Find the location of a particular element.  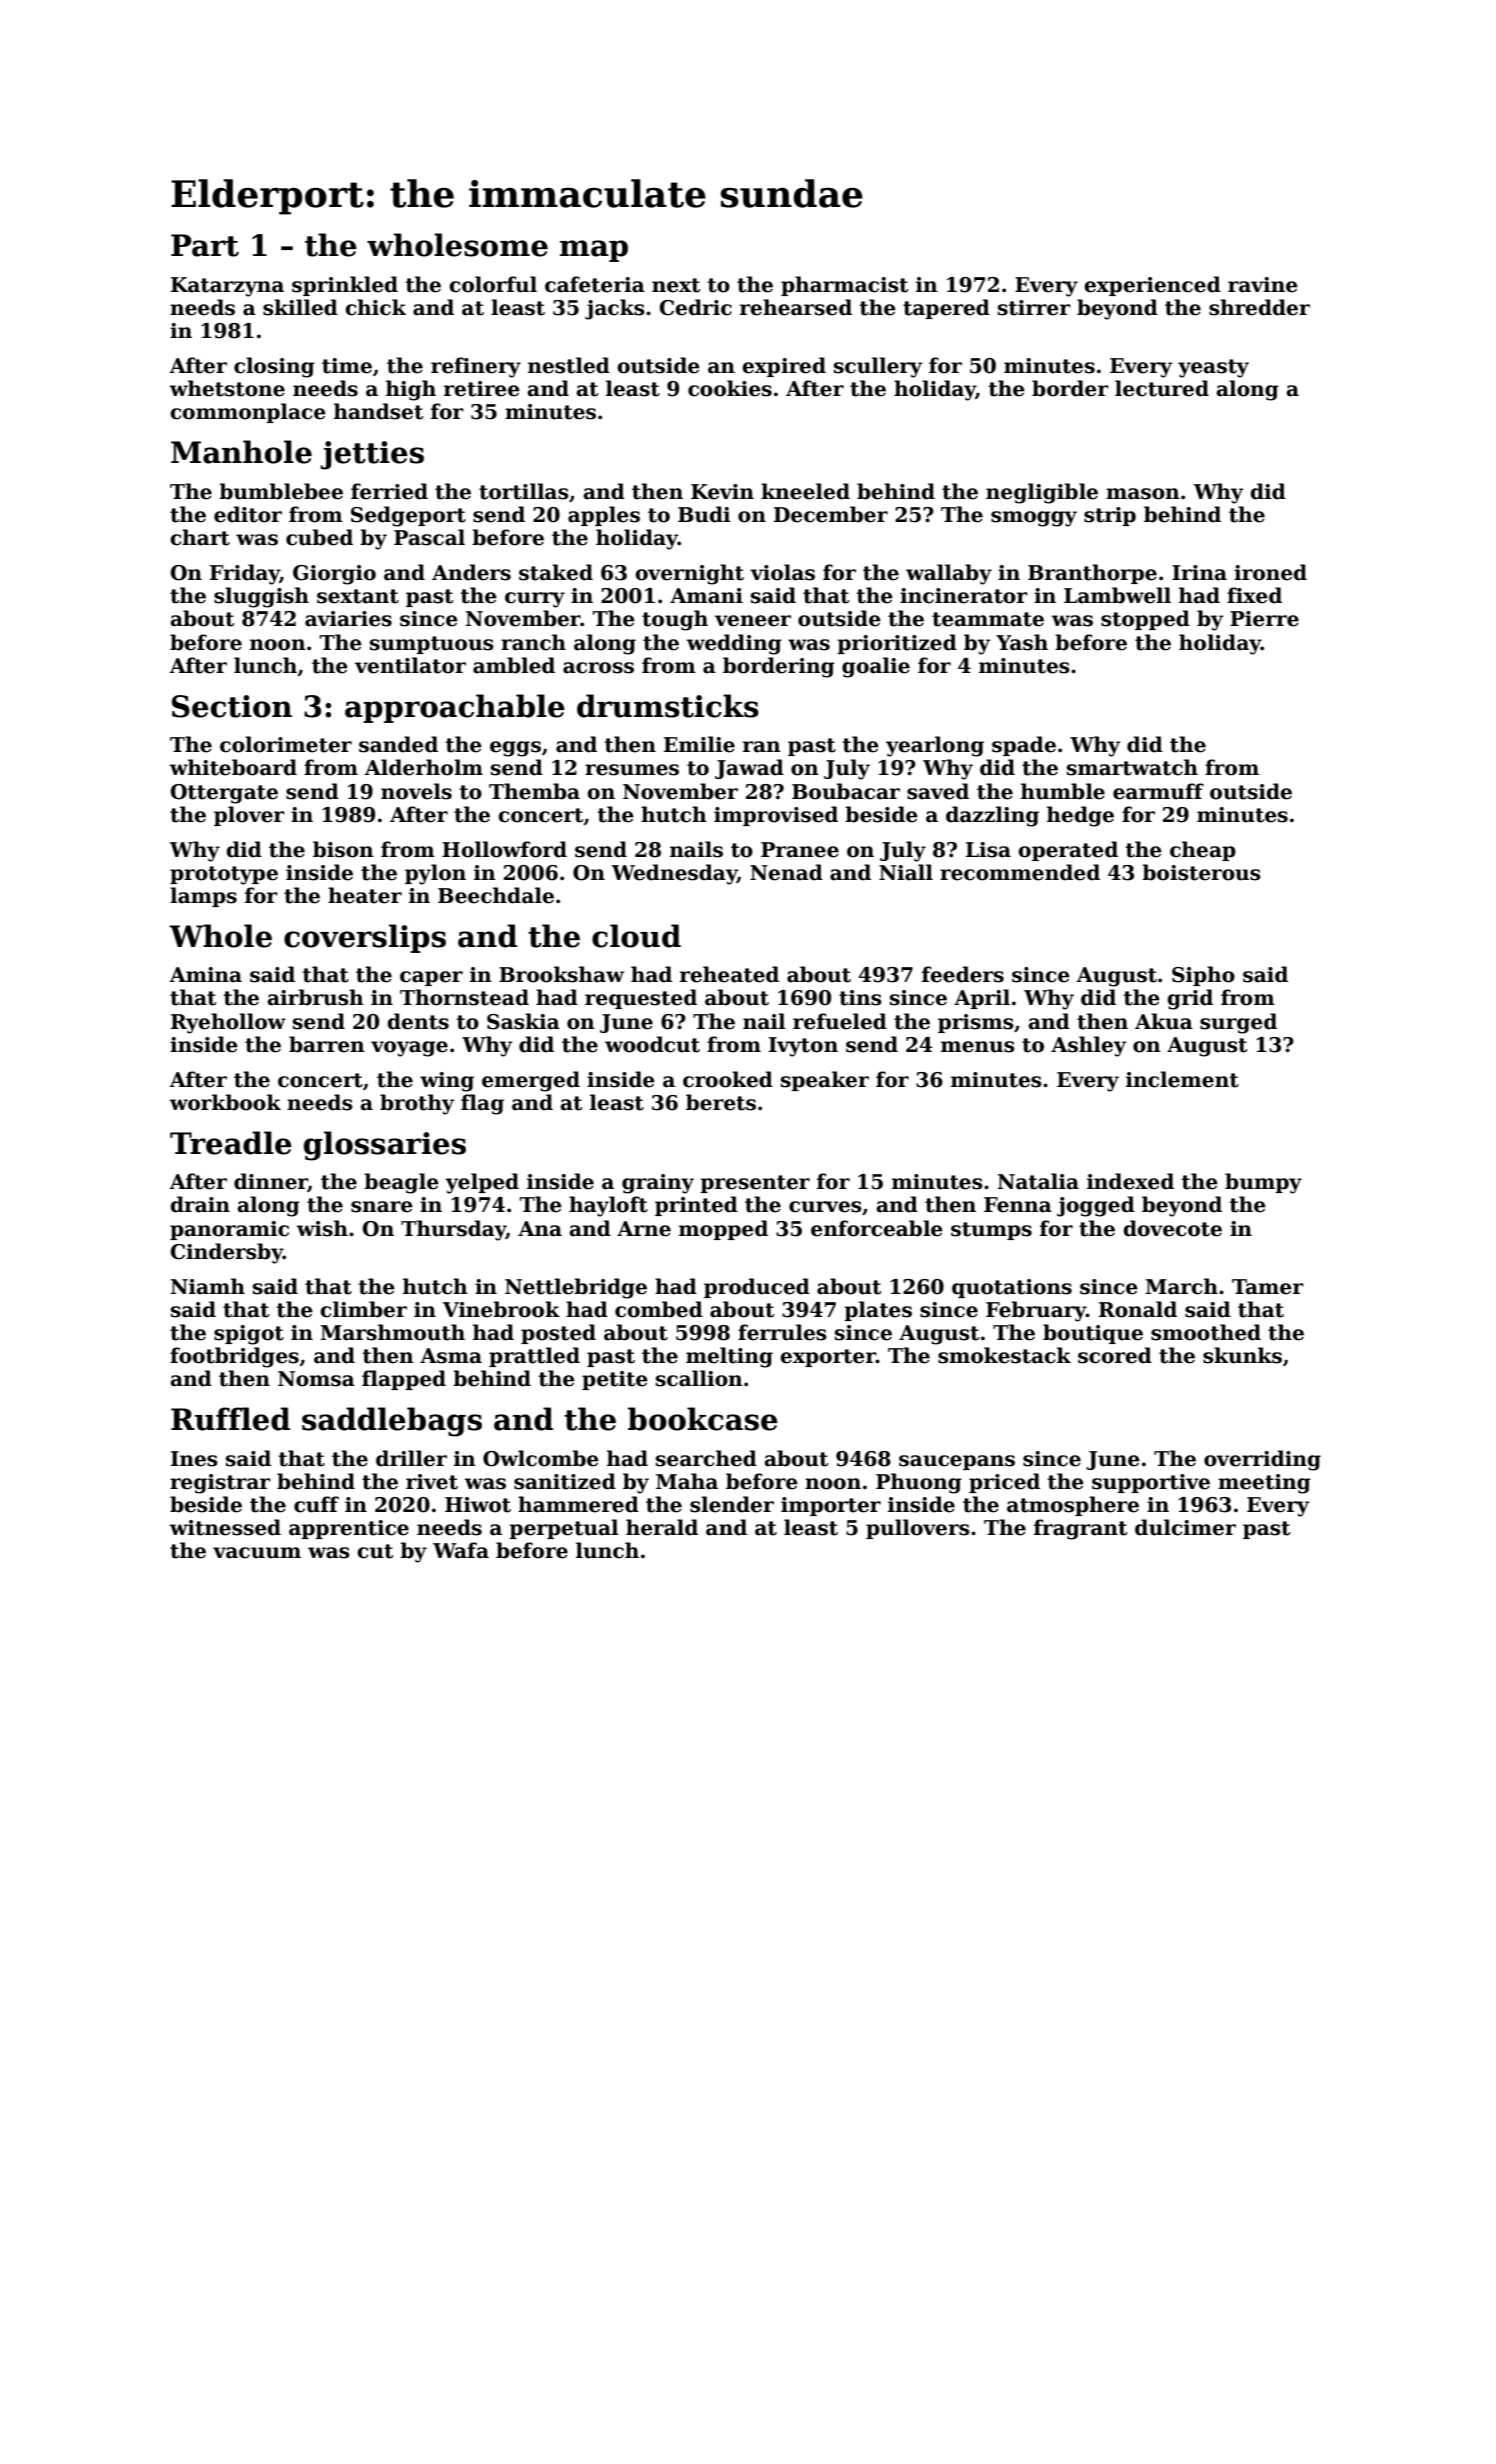

map is located at coordinates (594, 251).
